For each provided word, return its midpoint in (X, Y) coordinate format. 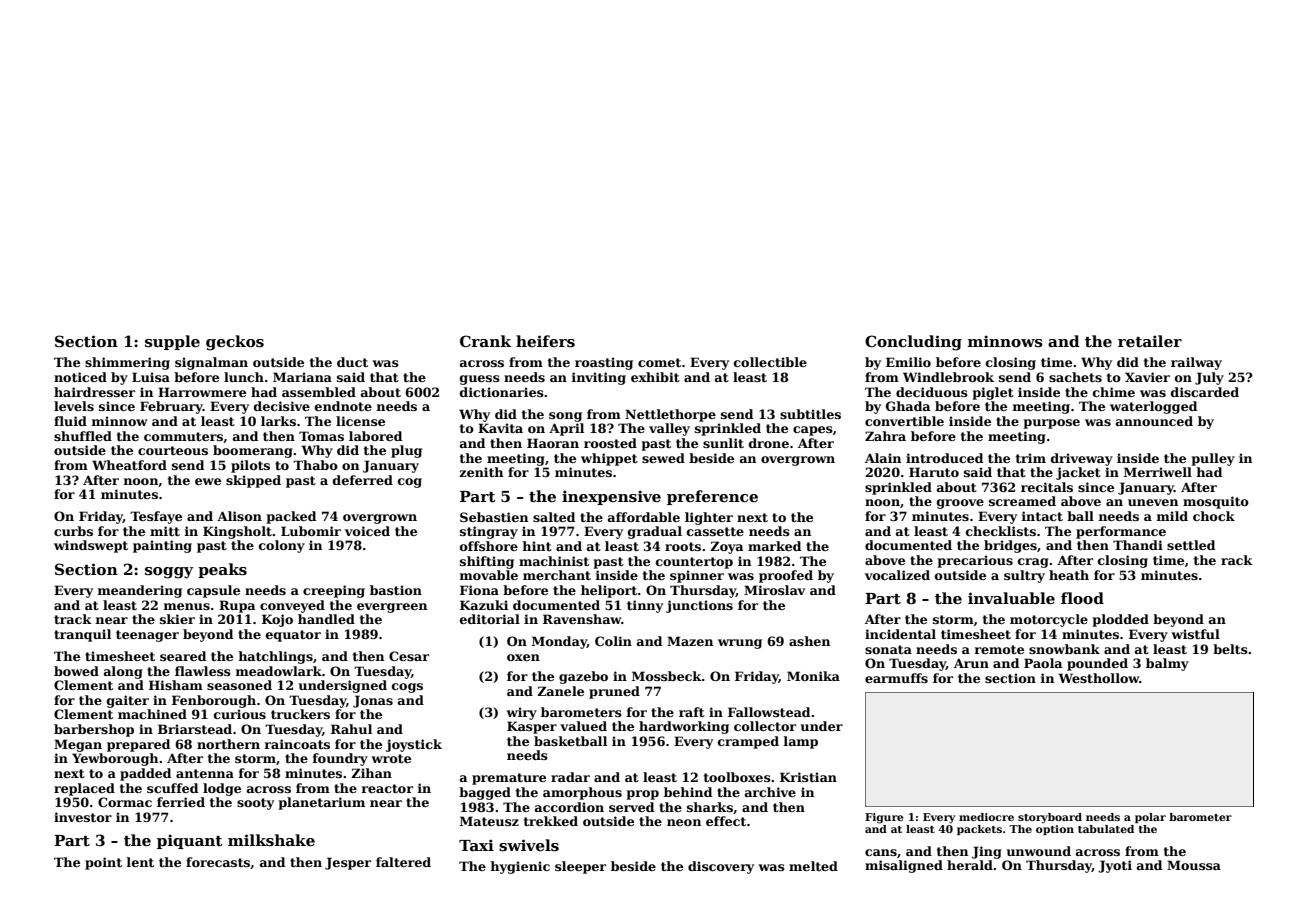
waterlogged (1153, 407)
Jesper (348, 863)
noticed (80, 377)
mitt (165, 531)
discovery (721, 867)
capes (813, 431)
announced (1154, 421)
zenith (481, 472)
